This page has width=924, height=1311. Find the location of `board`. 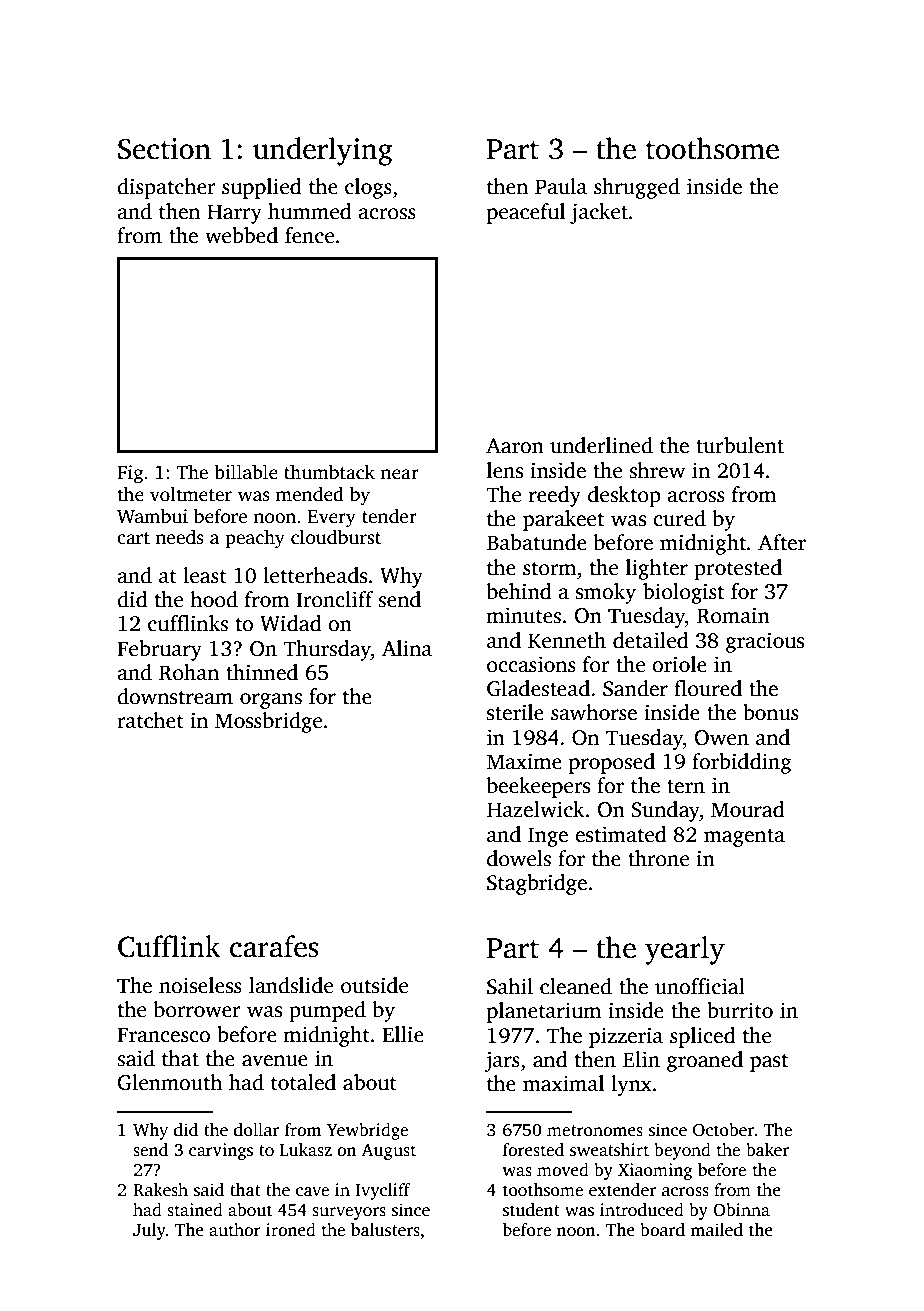

board is located at coordinates (662, 1230).
